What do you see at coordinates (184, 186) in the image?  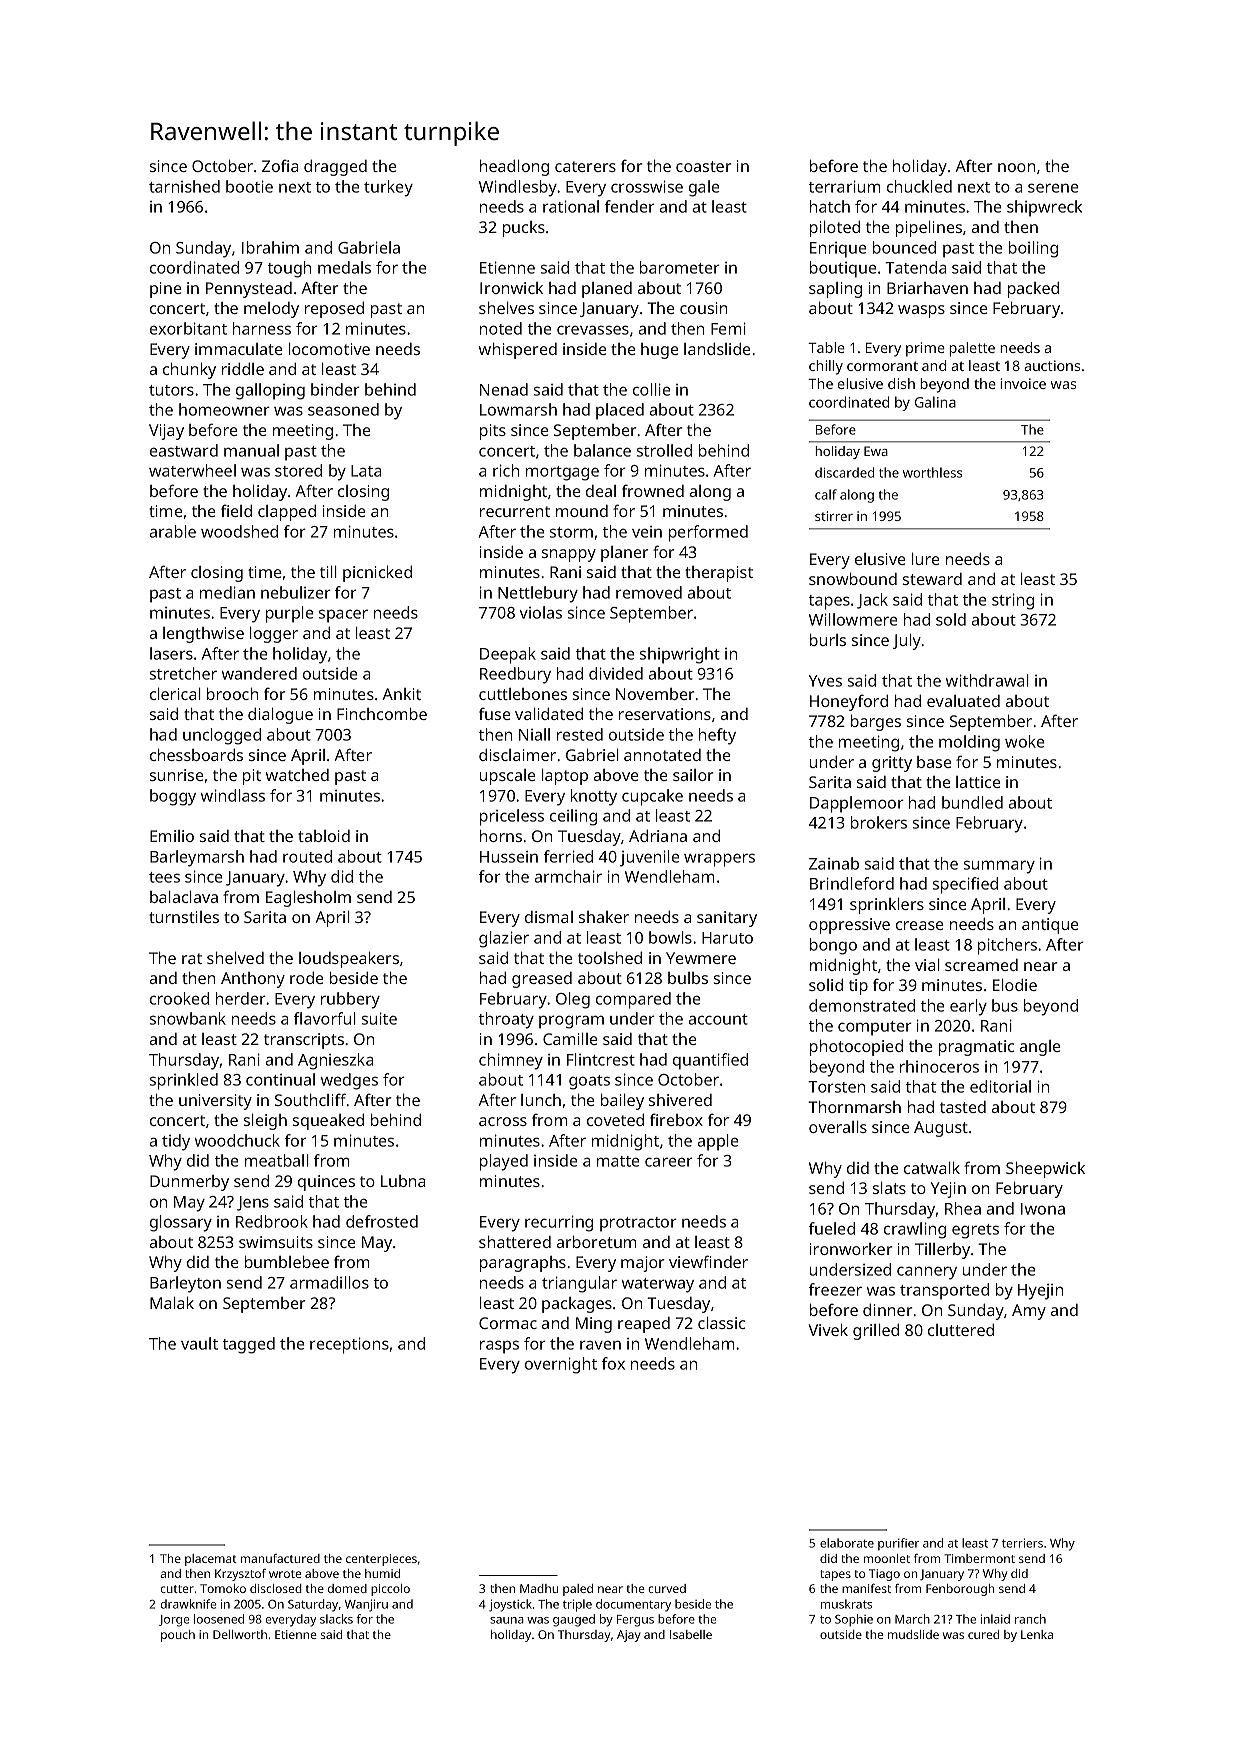 I see `tarnished` at bounding box center [184, 186].
